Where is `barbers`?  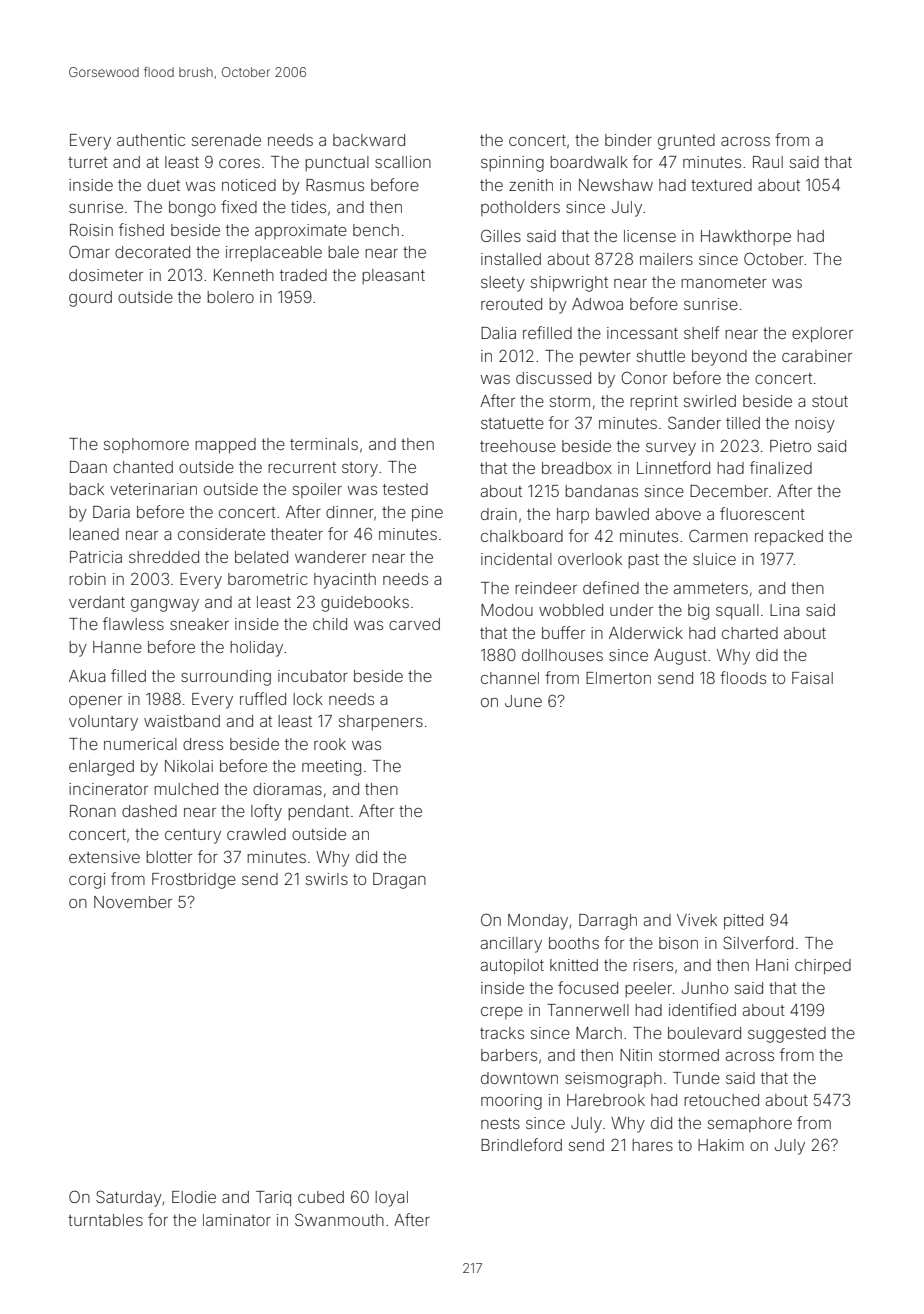 barbers is located at coordinates (509, 1055).
